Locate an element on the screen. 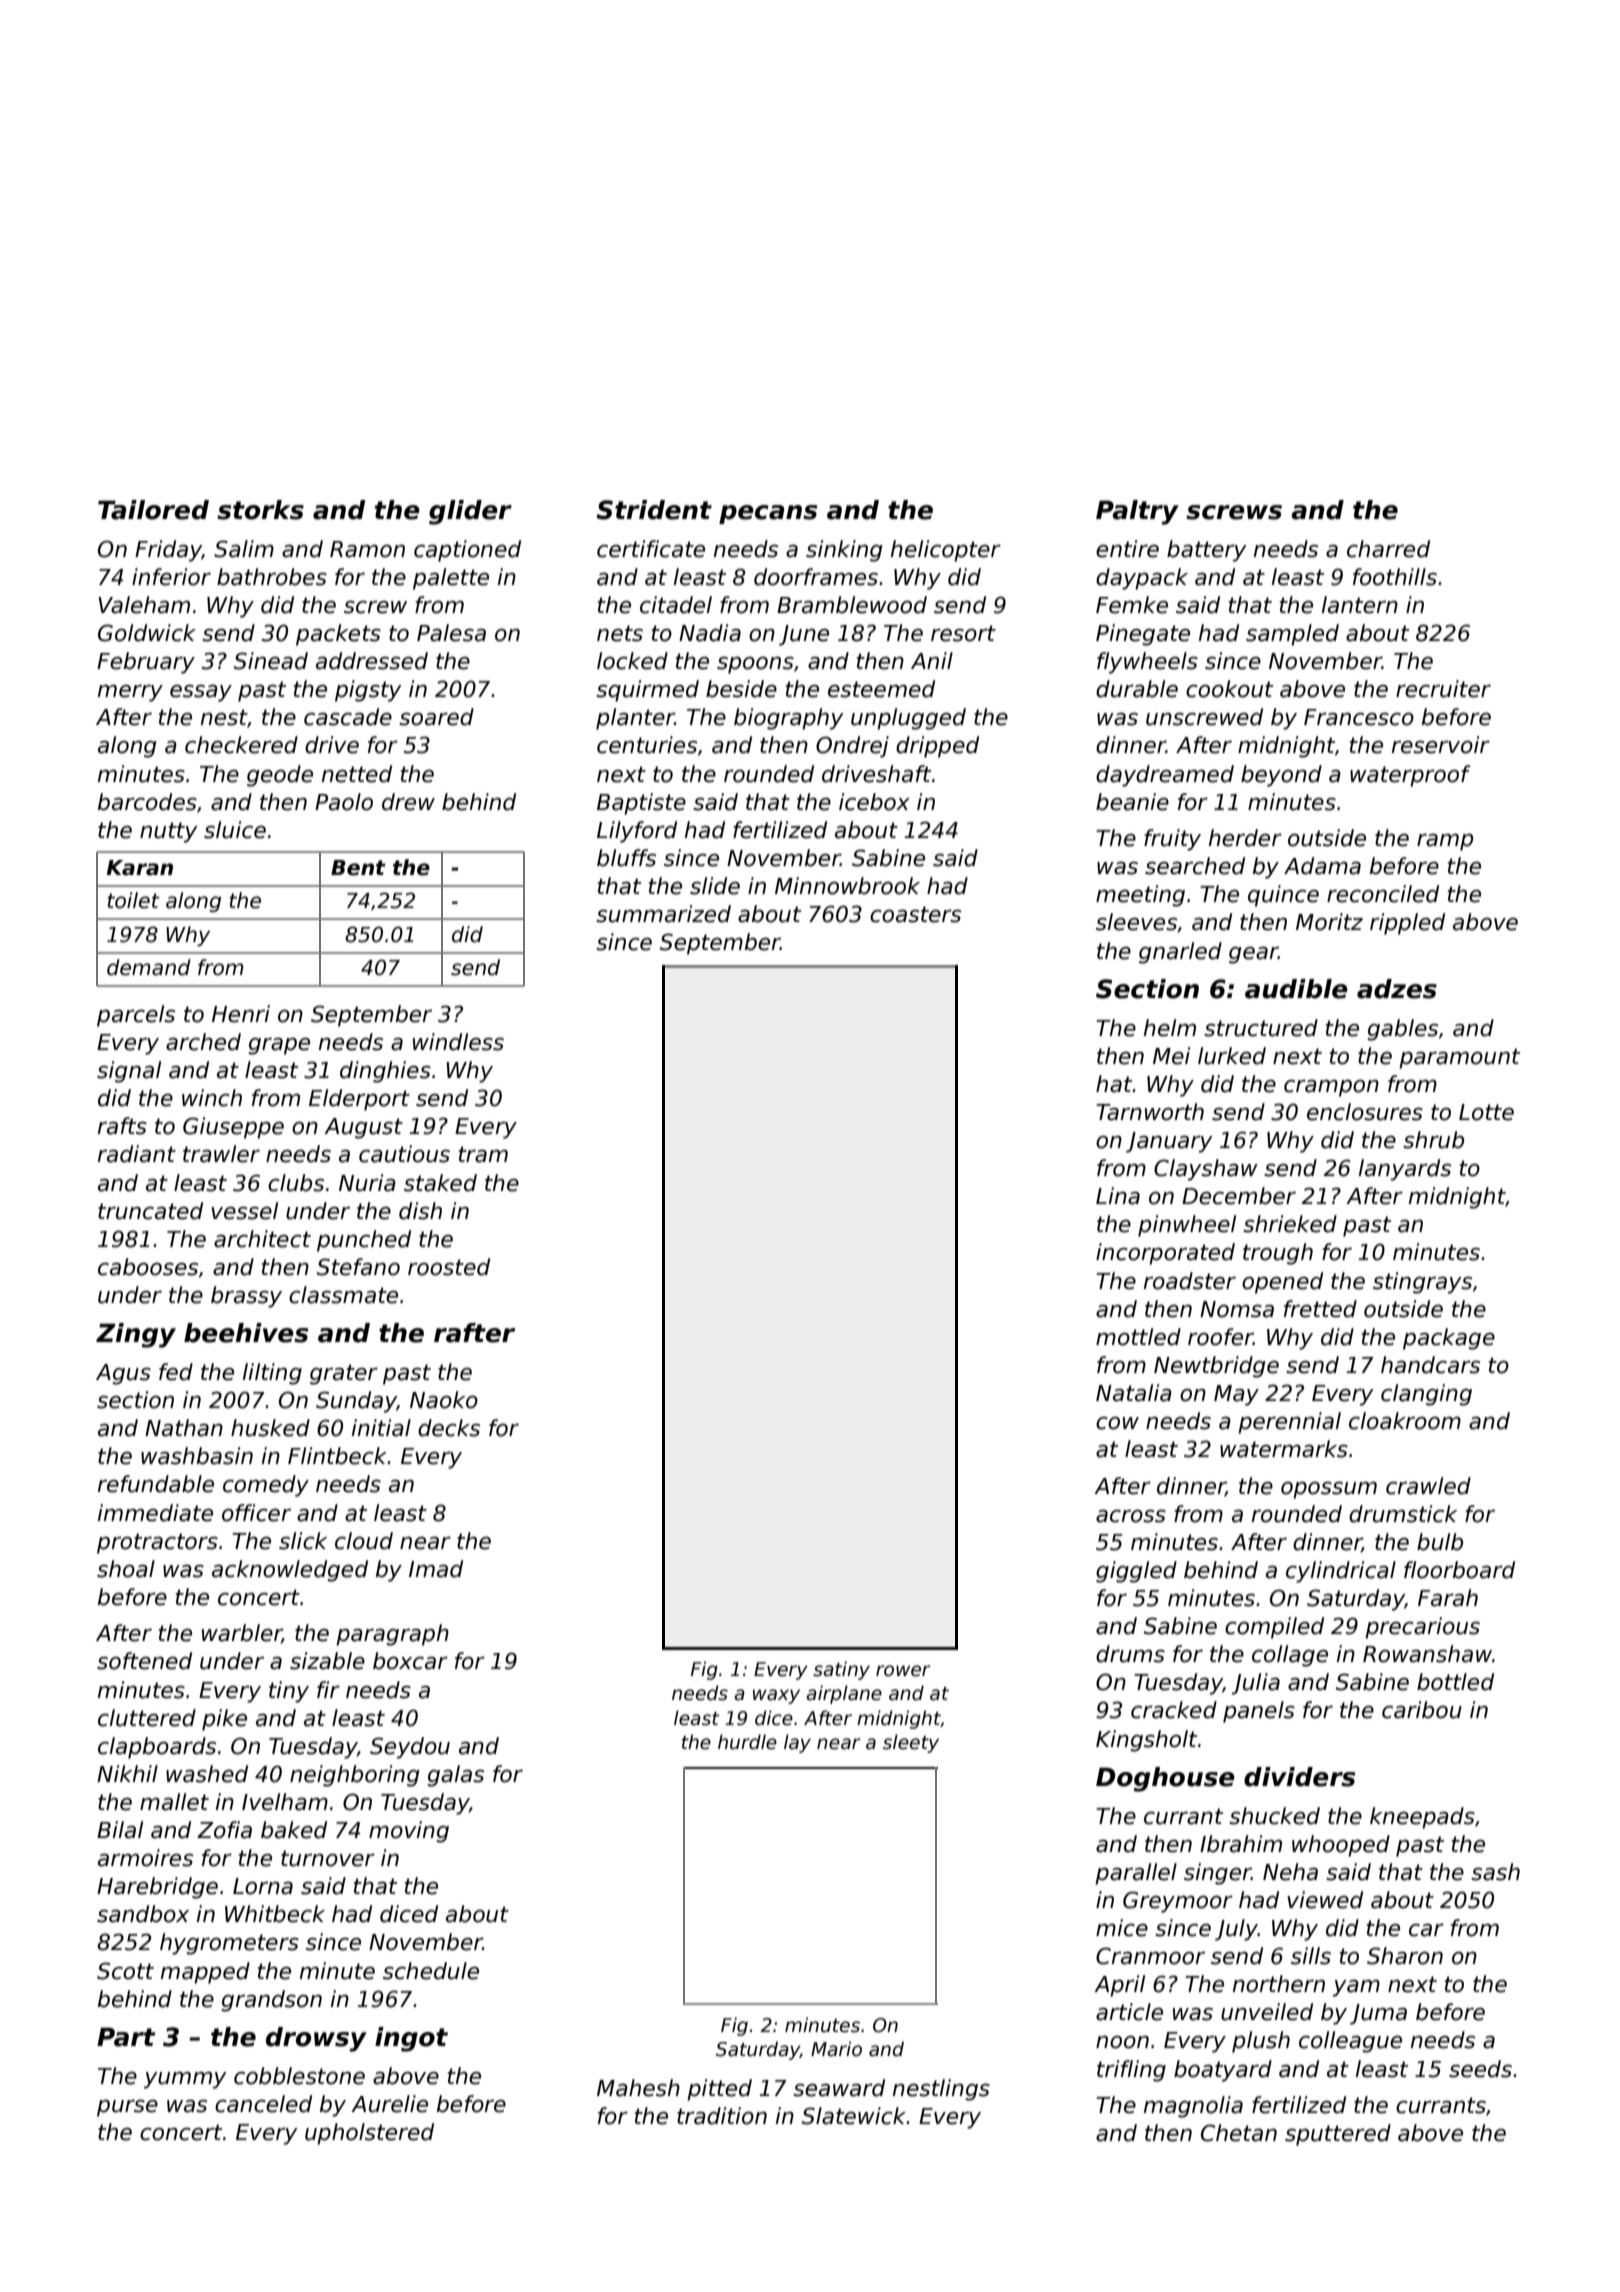 This screenshot has width=1620, height=2292. windless is located at coordinates (458, 1042).
